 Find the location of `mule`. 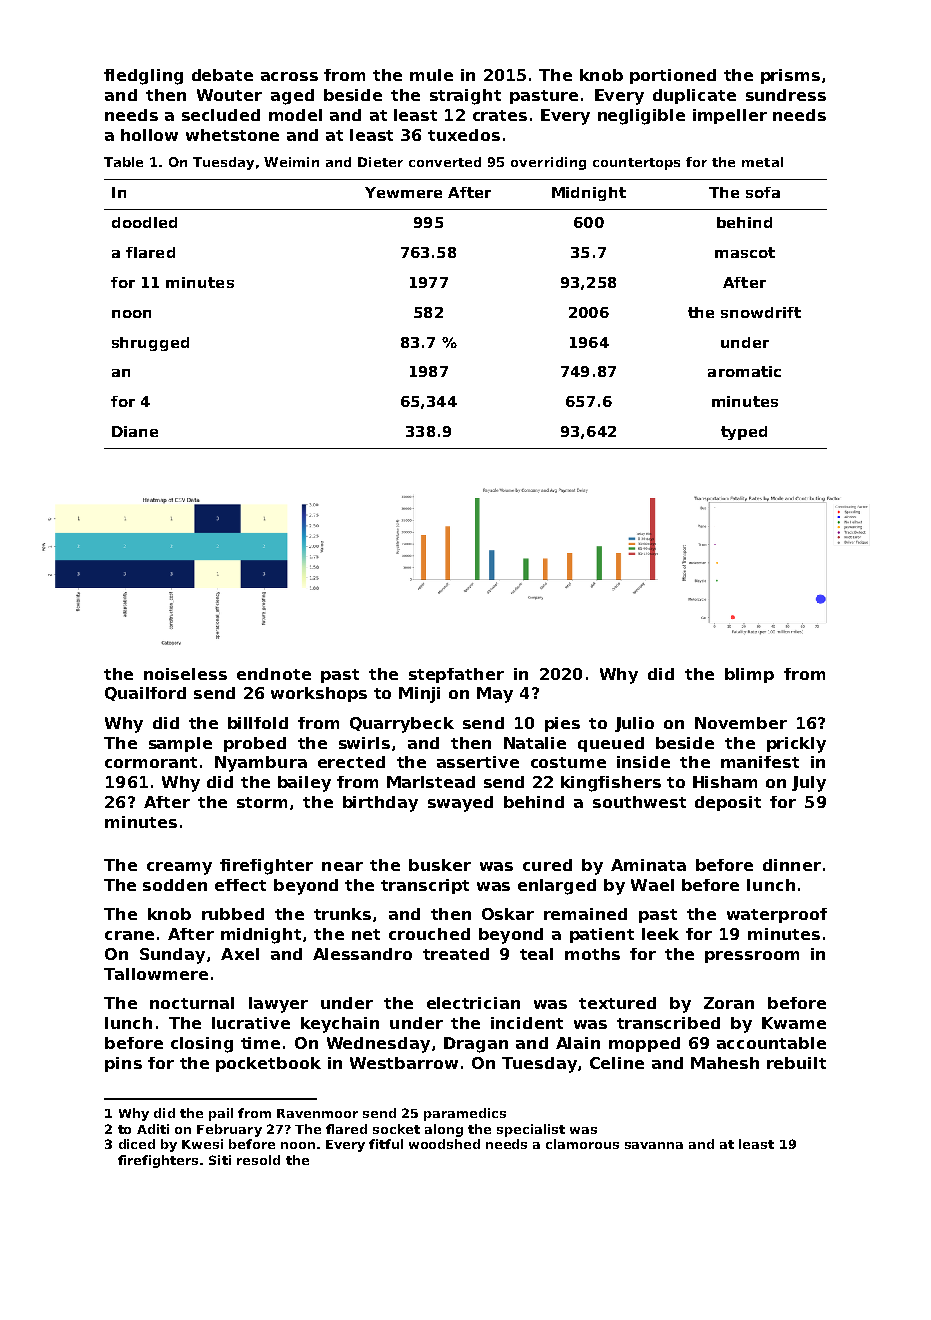

mule is located at coordinates (431, 75).
